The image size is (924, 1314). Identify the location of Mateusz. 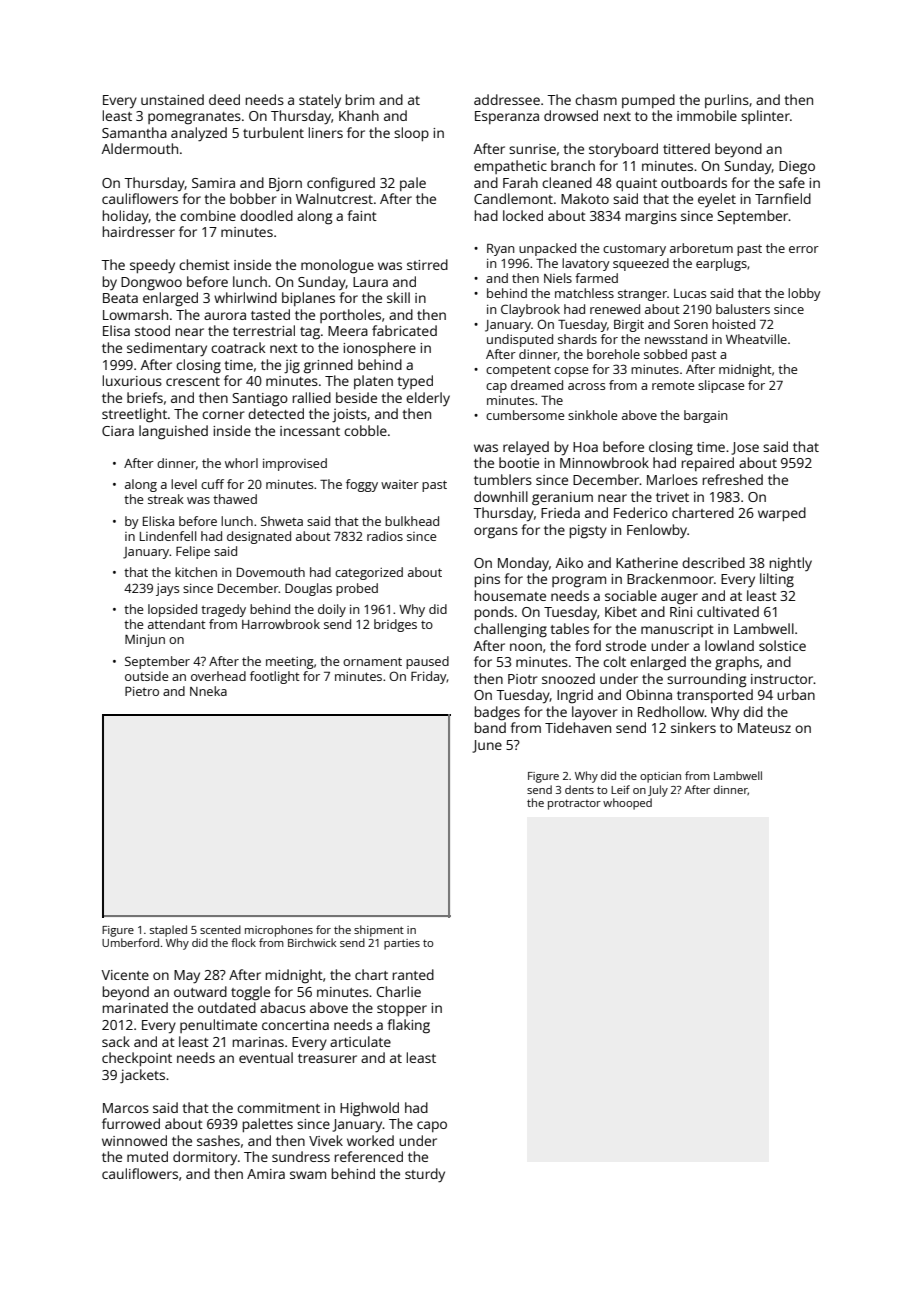
(764, 728).
